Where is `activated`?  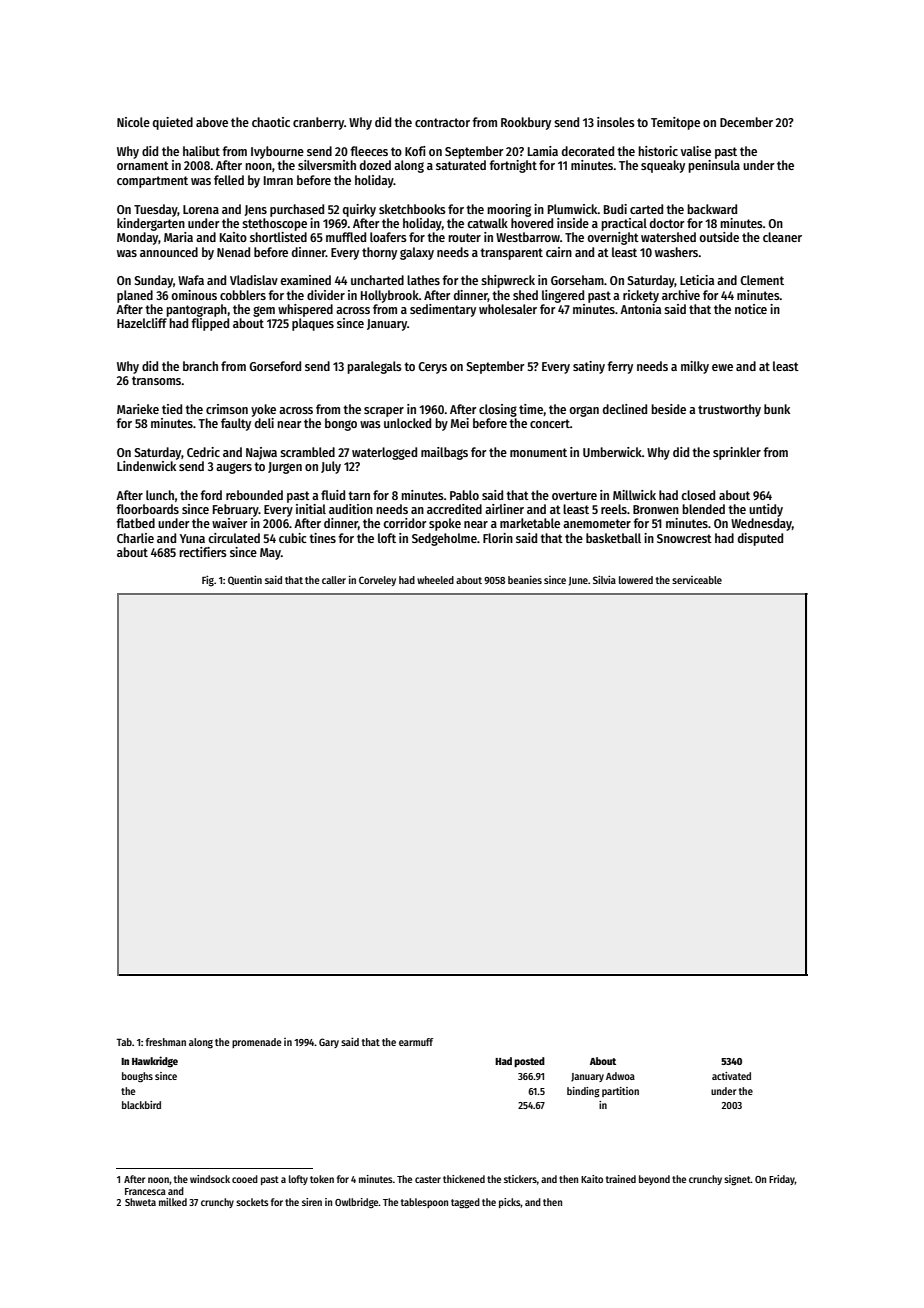 activated is located at coordinates (731, 1076).
